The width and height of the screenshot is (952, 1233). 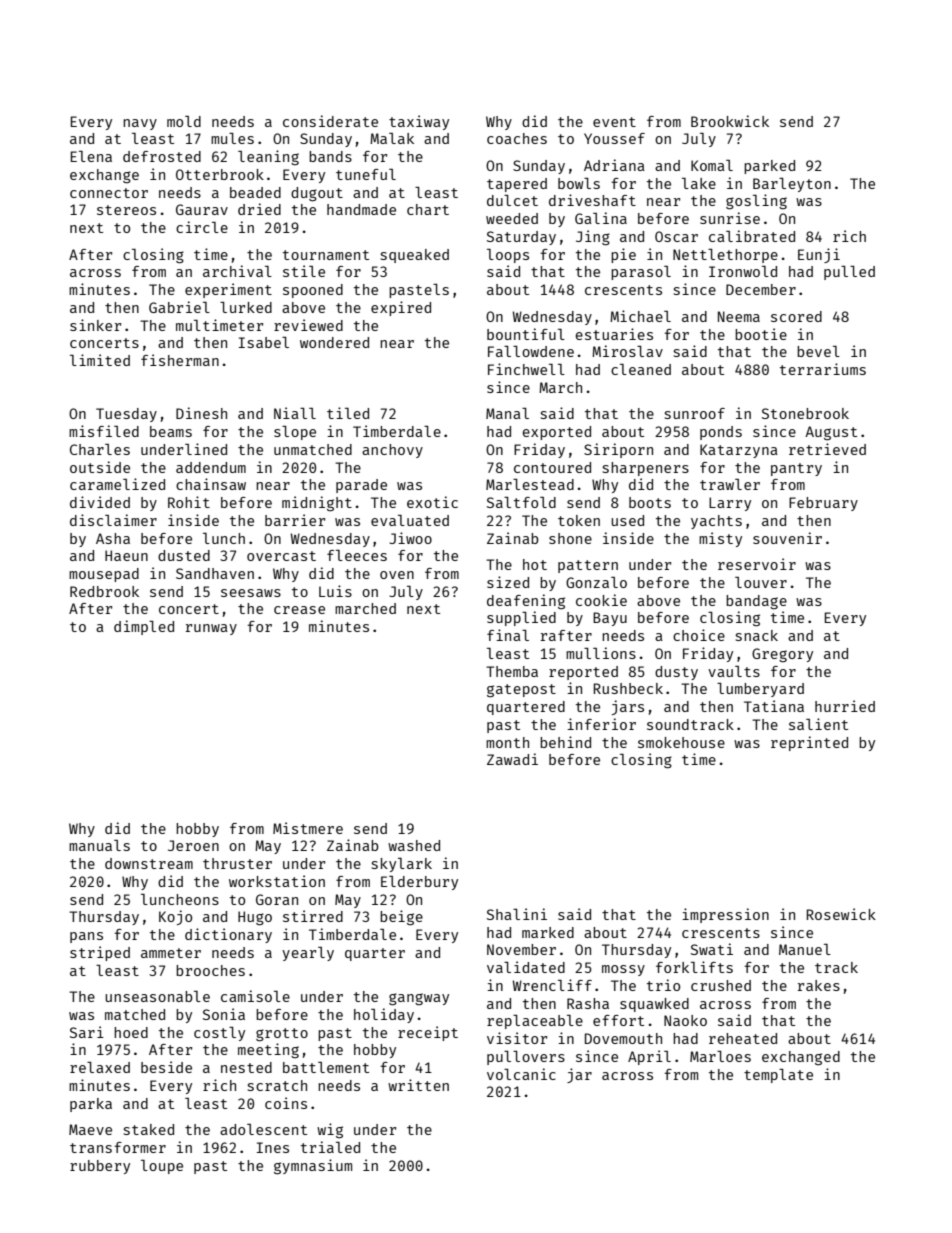 What do you see at coordinates (809, 743) in the screenshot?
I see `reprinted` at bounding box center [809, 743].
